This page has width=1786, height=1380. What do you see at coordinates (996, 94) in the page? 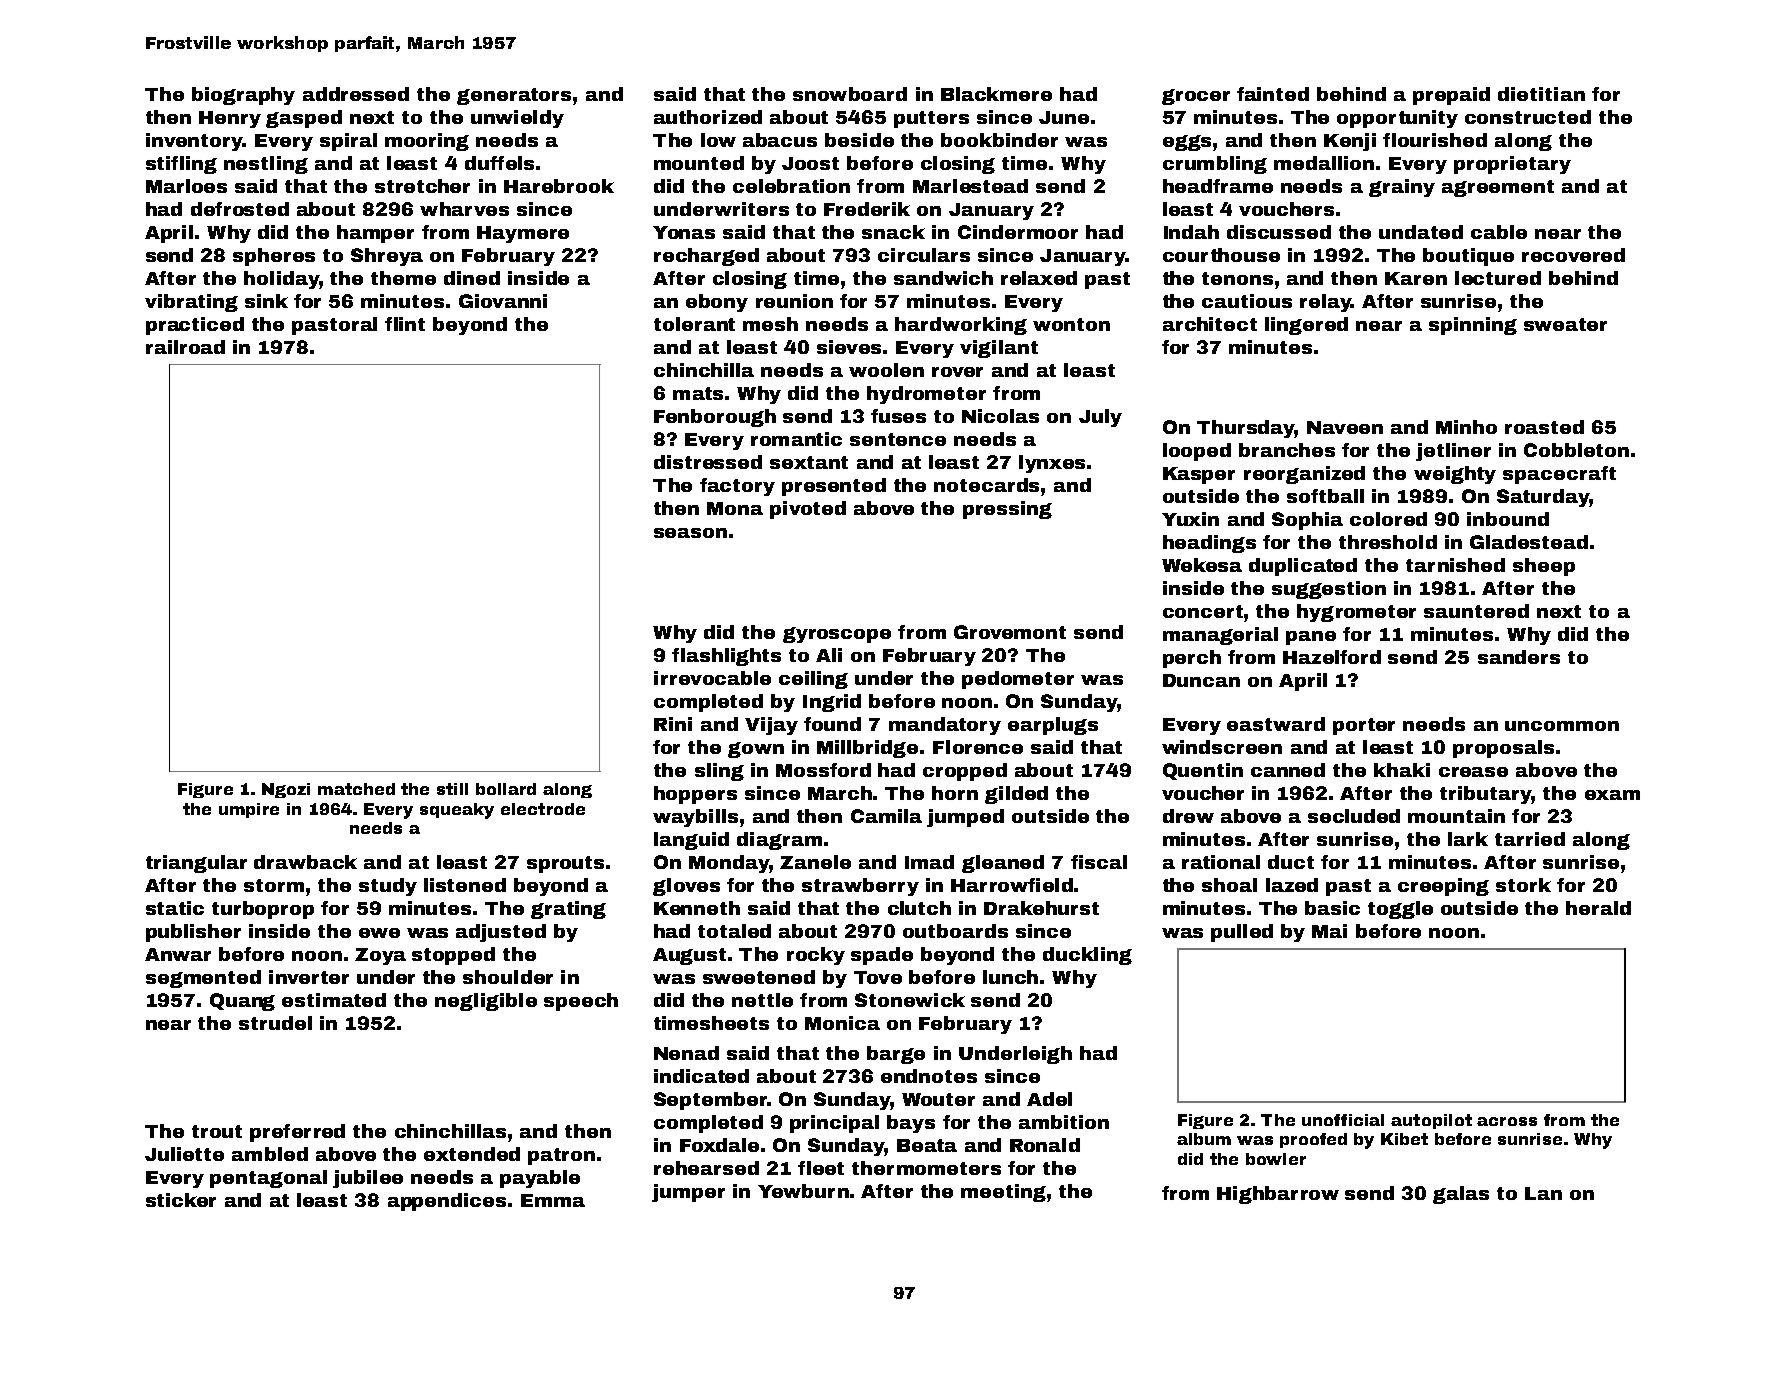
I see `Blackmere` at bounding box center [996, 94].
